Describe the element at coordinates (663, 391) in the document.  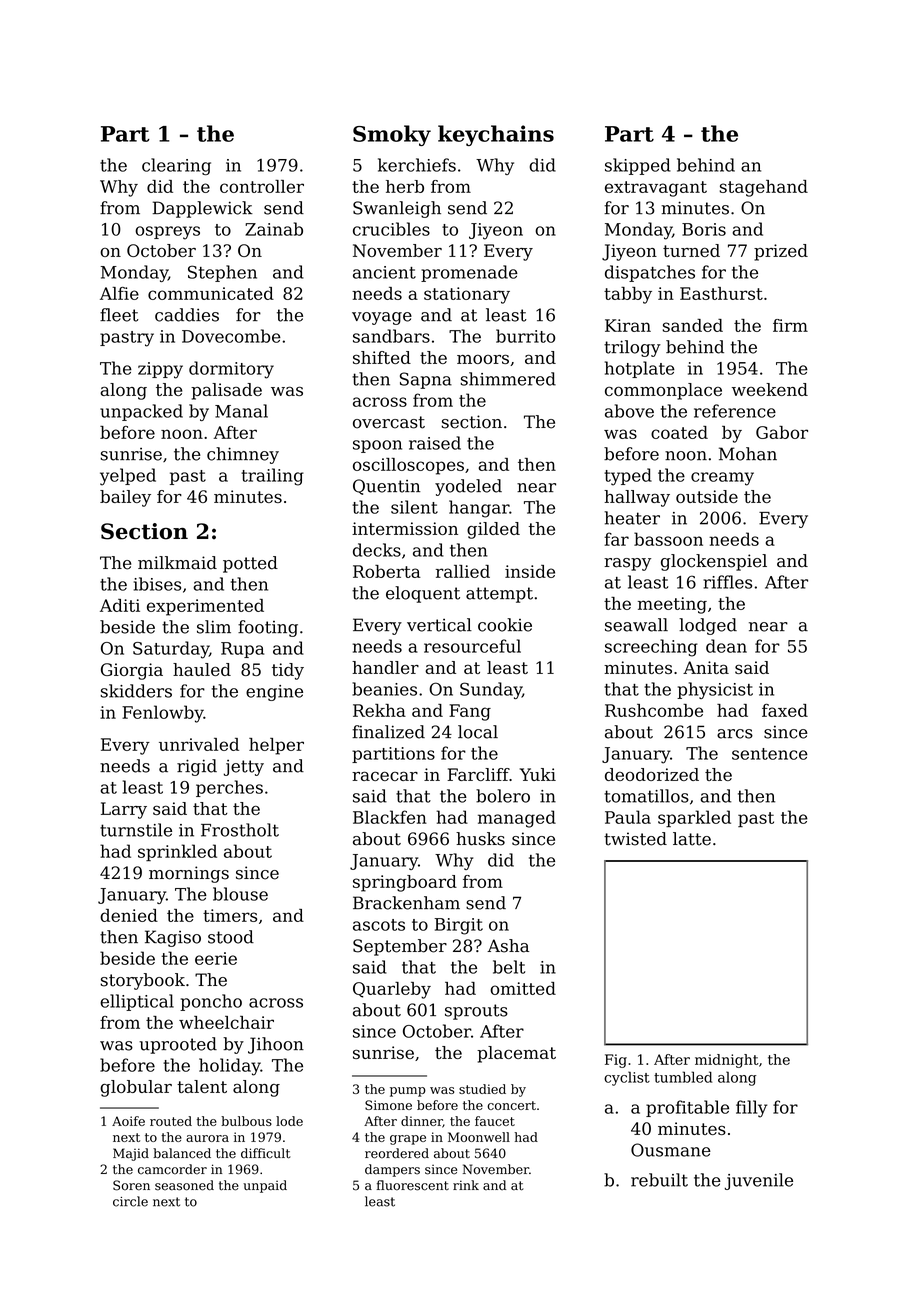
I see `commonplace` at that location.
